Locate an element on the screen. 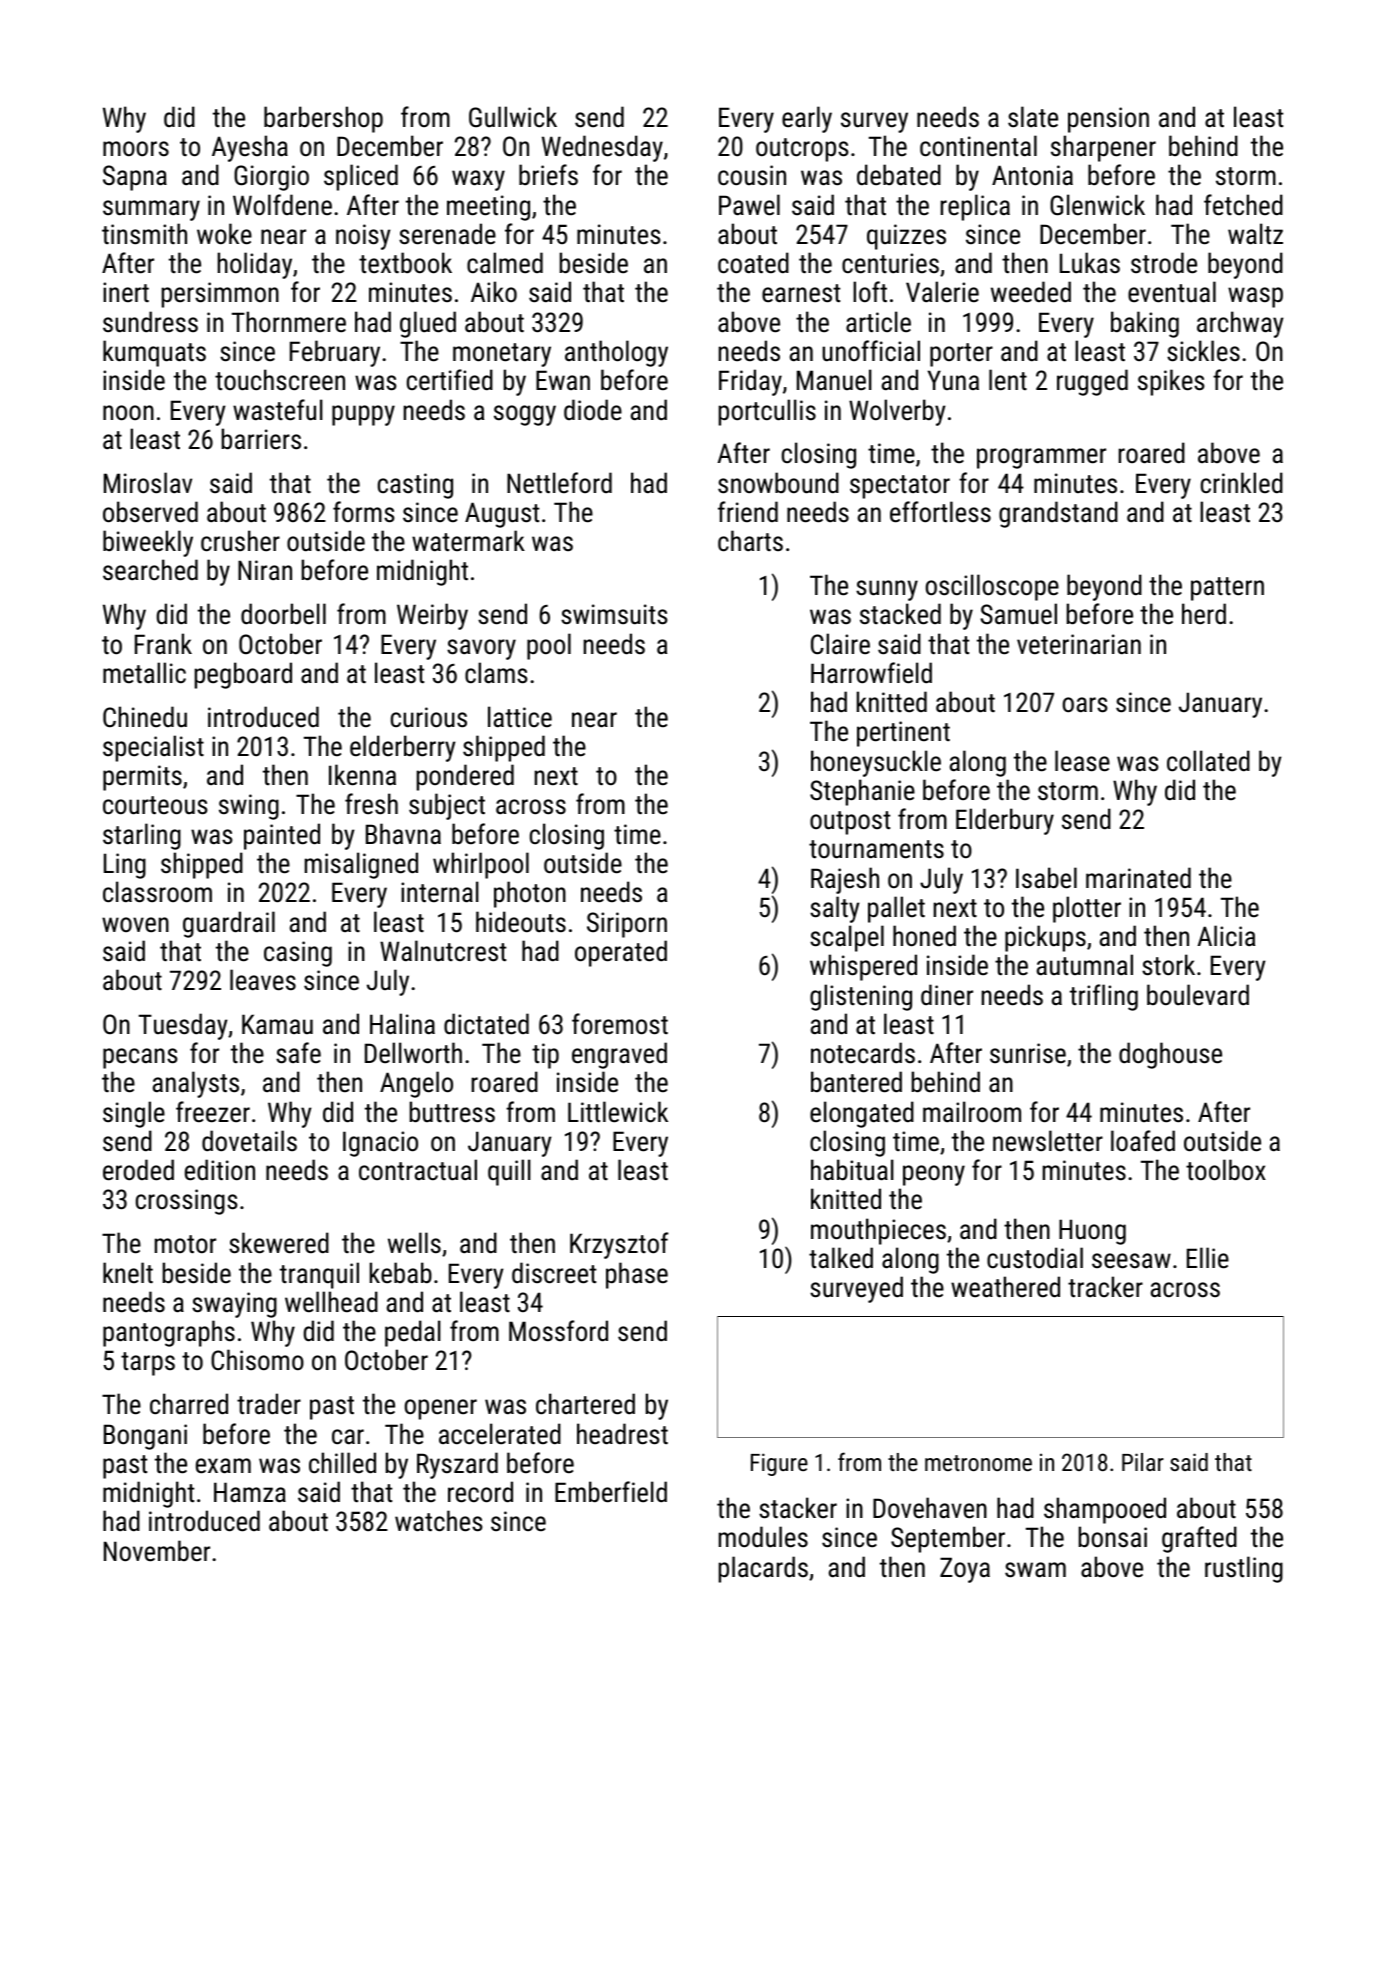  sunny is located at coordinates (887, 590).
